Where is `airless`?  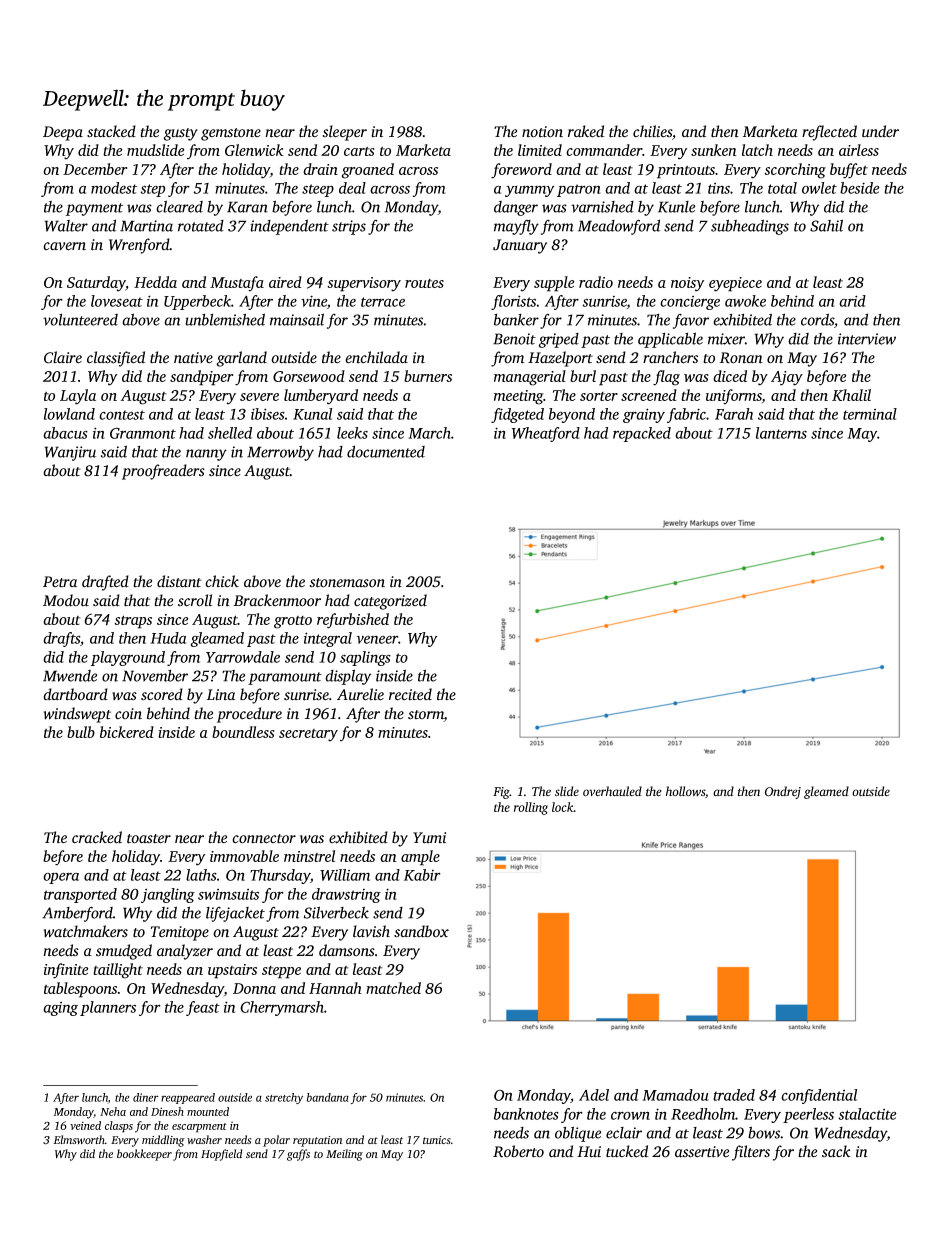 airless is located at coordinates (859, 150).
